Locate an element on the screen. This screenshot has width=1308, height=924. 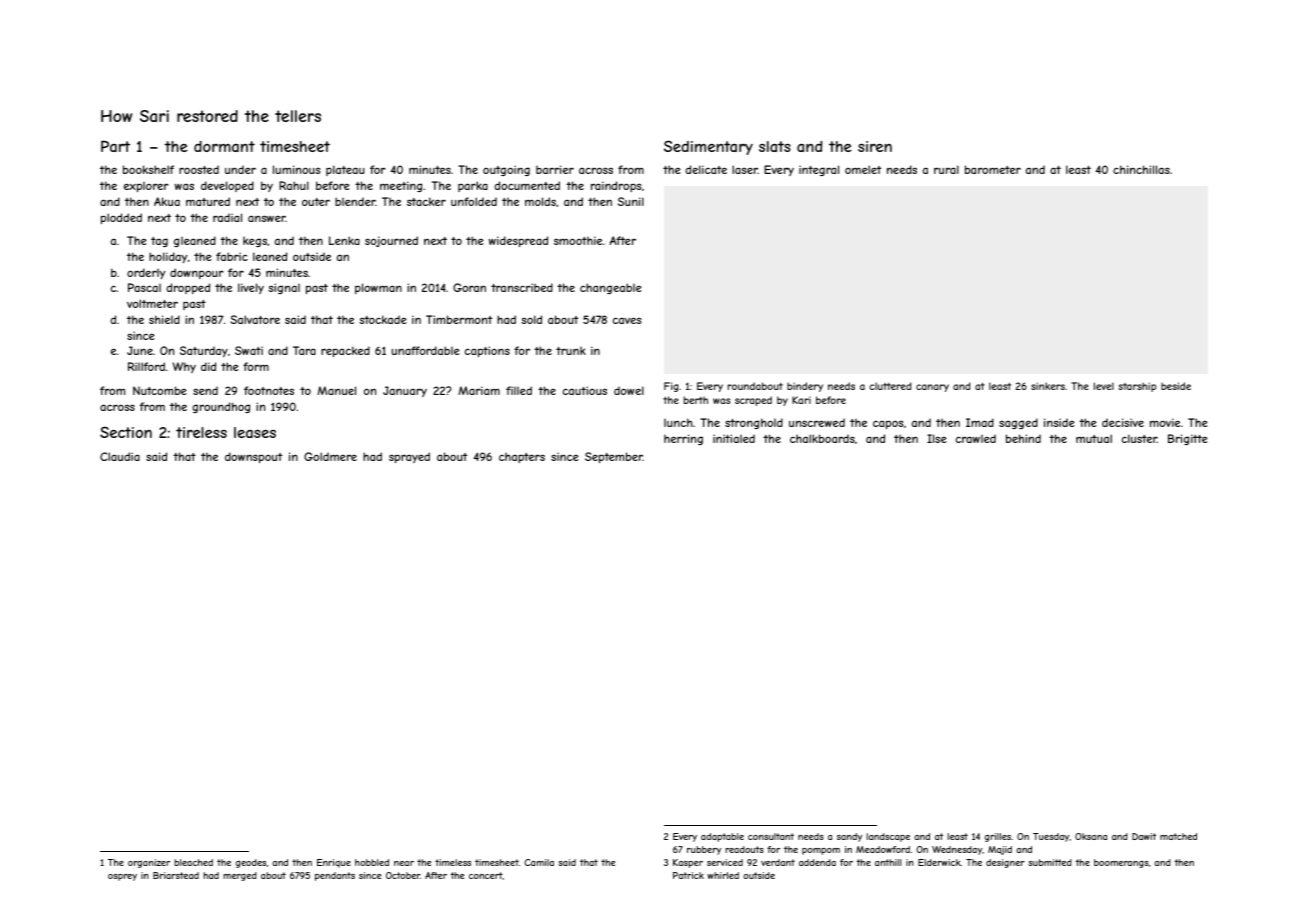
Goldmere is located at coordinates (330, 456).
